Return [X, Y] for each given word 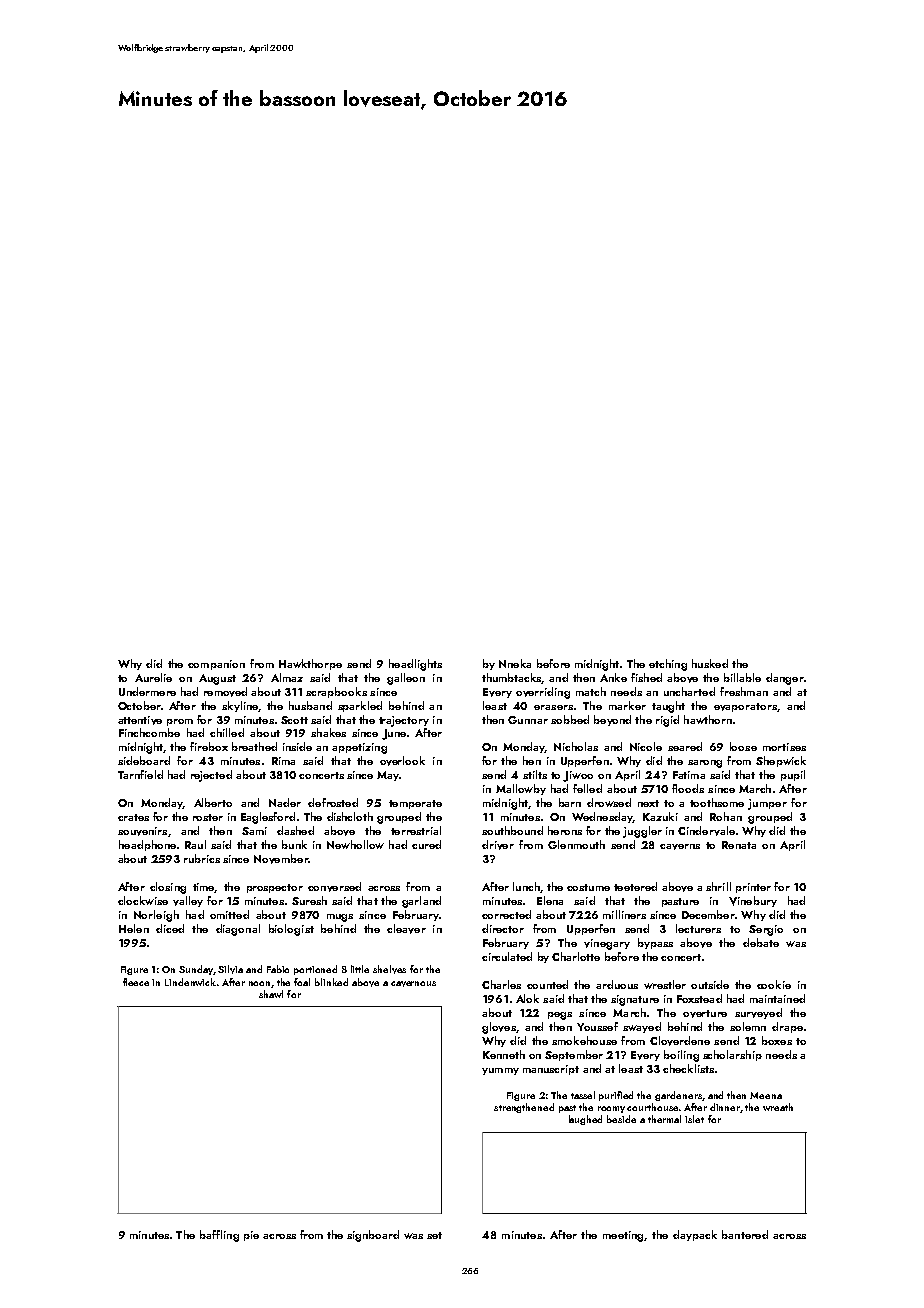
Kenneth [504, 1054]
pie [251, 1236]
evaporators [745, 707]
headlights [415, 665]
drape [787, 1027]
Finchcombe [149, 732]
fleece [136, 982]
